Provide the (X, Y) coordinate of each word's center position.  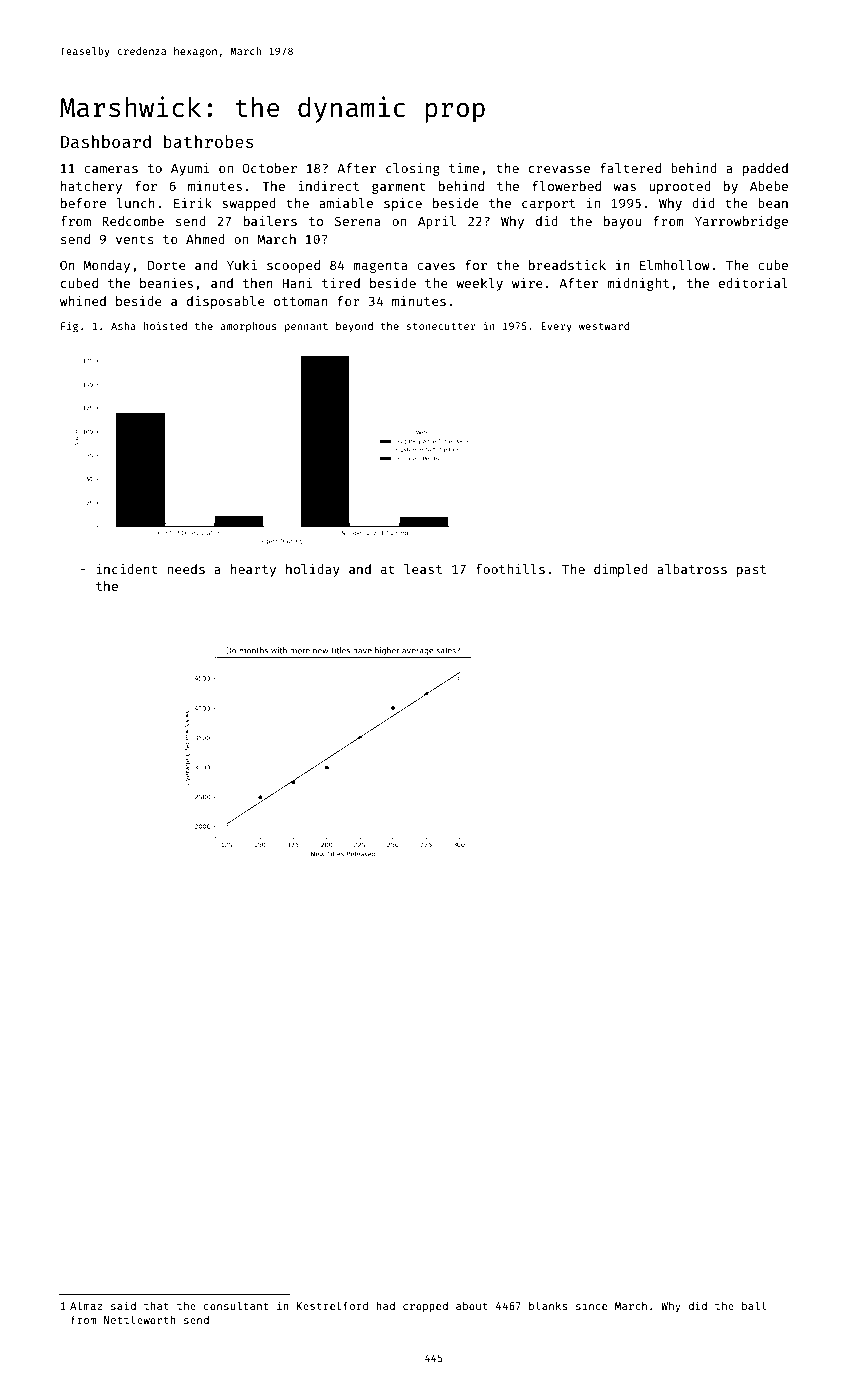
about (472, 1306)
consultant (236, 1305)
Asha (123, 326)
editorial (753, 283)
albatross (692, 569)
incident (127, 569)
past (751, 571)
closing (413, 169)
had (385, 1306)
